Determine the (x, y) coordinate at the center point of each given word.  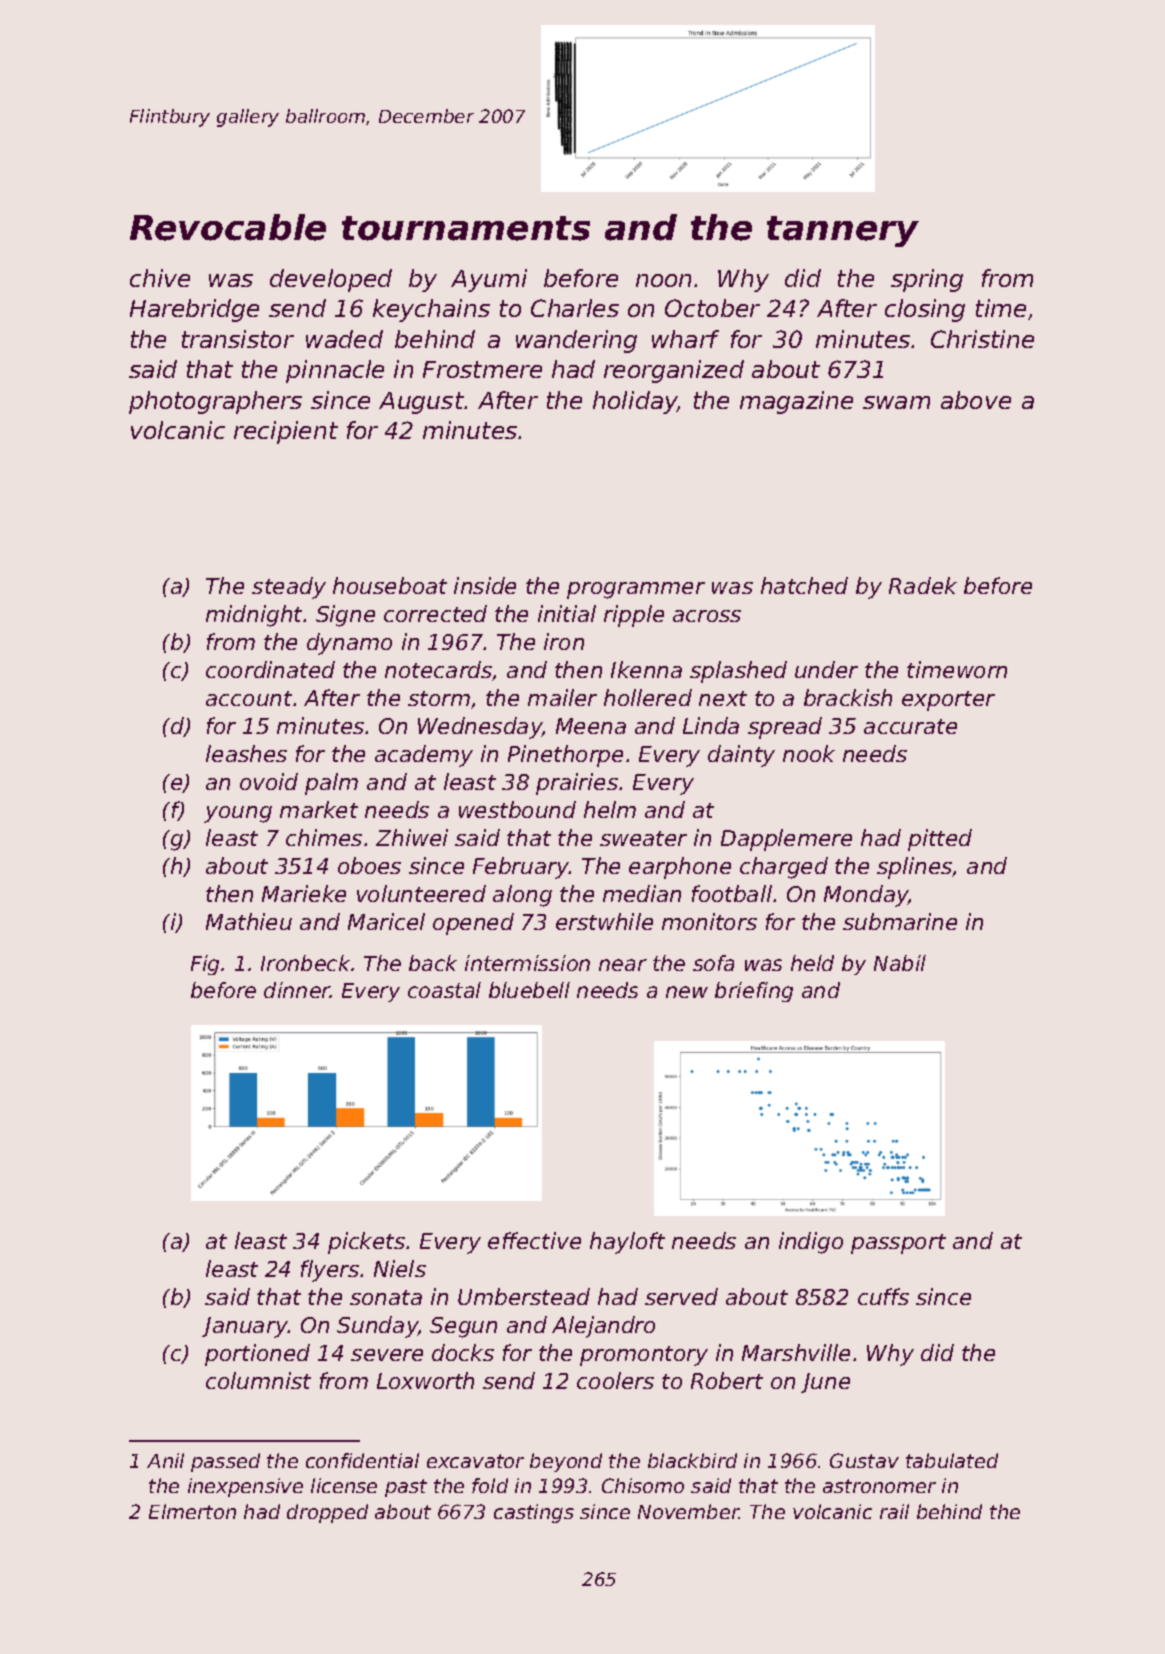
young (238, 814)
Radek (923, 585)
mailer (562, 697)
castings (534, 1513)
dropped (327, 1513)
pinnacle (335, 371)
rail (894, 1511)
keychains (431, 310)
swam (896, 402)
